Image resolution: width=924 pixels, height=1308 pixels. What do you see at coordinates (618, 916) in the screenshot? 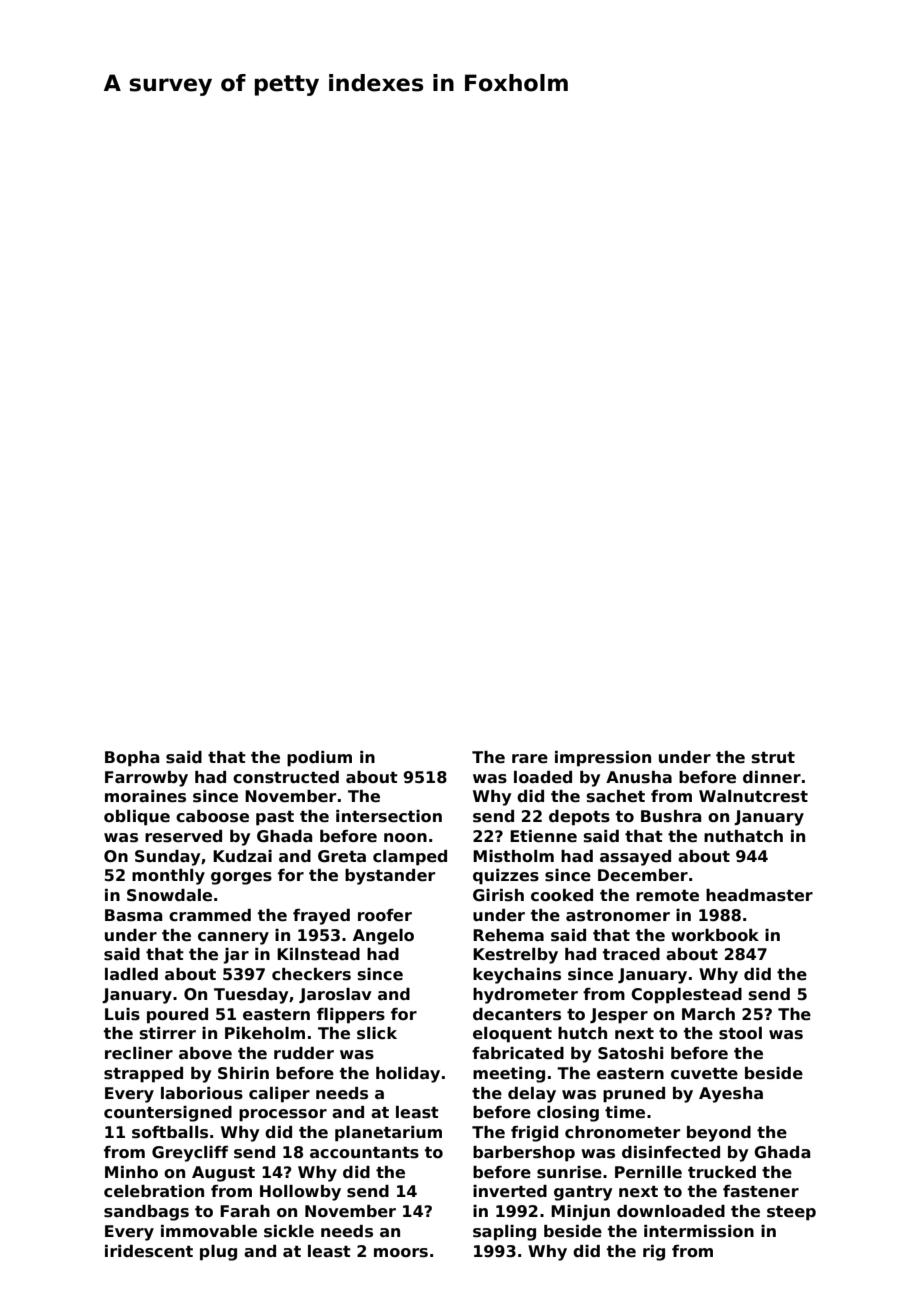
I see `astronomer` at bounding box center [618, 916].
